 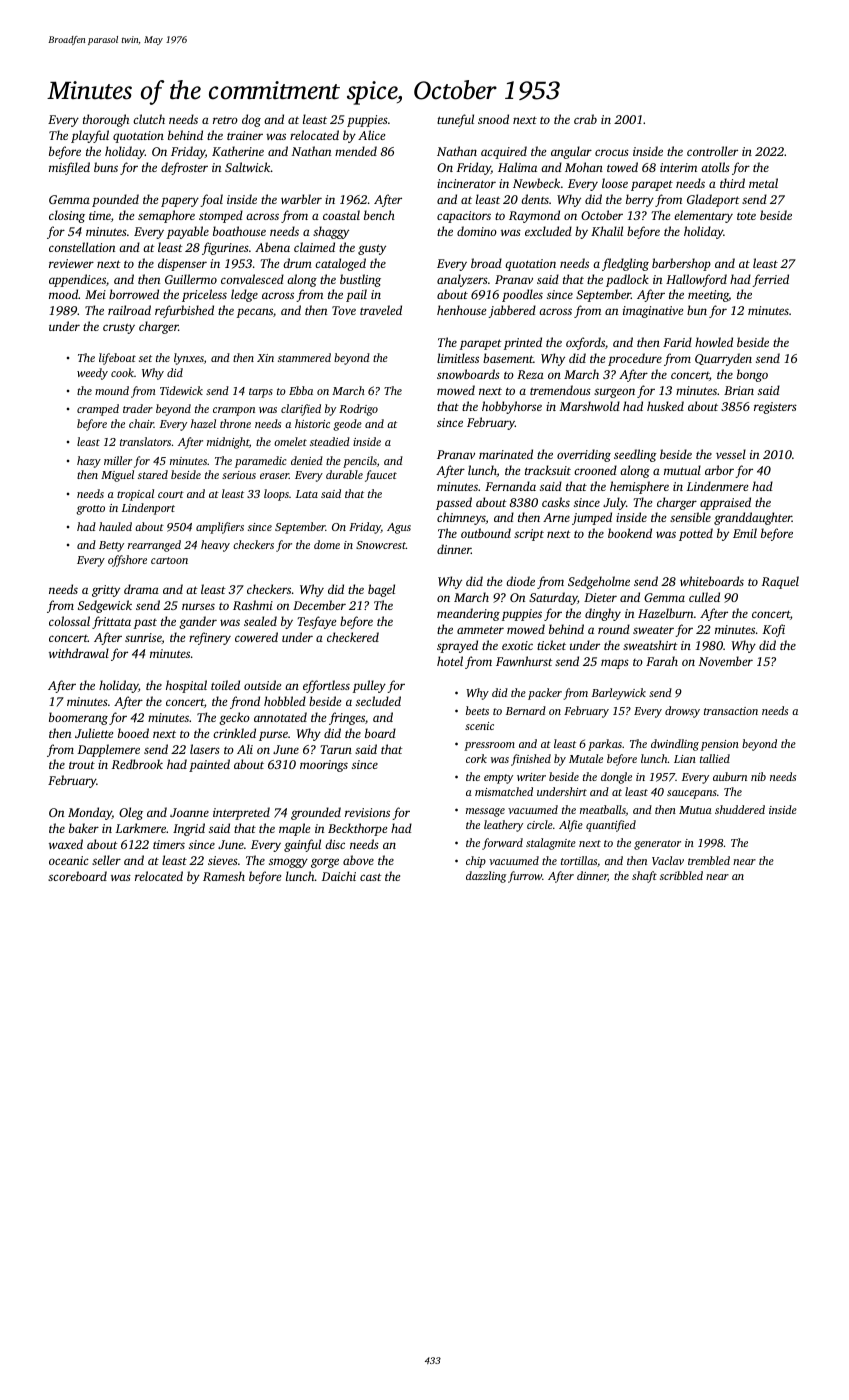 What do you see at coordinates (111, 546) in the screenshot?
I see `Betty` at bounding box center [111, 546].
